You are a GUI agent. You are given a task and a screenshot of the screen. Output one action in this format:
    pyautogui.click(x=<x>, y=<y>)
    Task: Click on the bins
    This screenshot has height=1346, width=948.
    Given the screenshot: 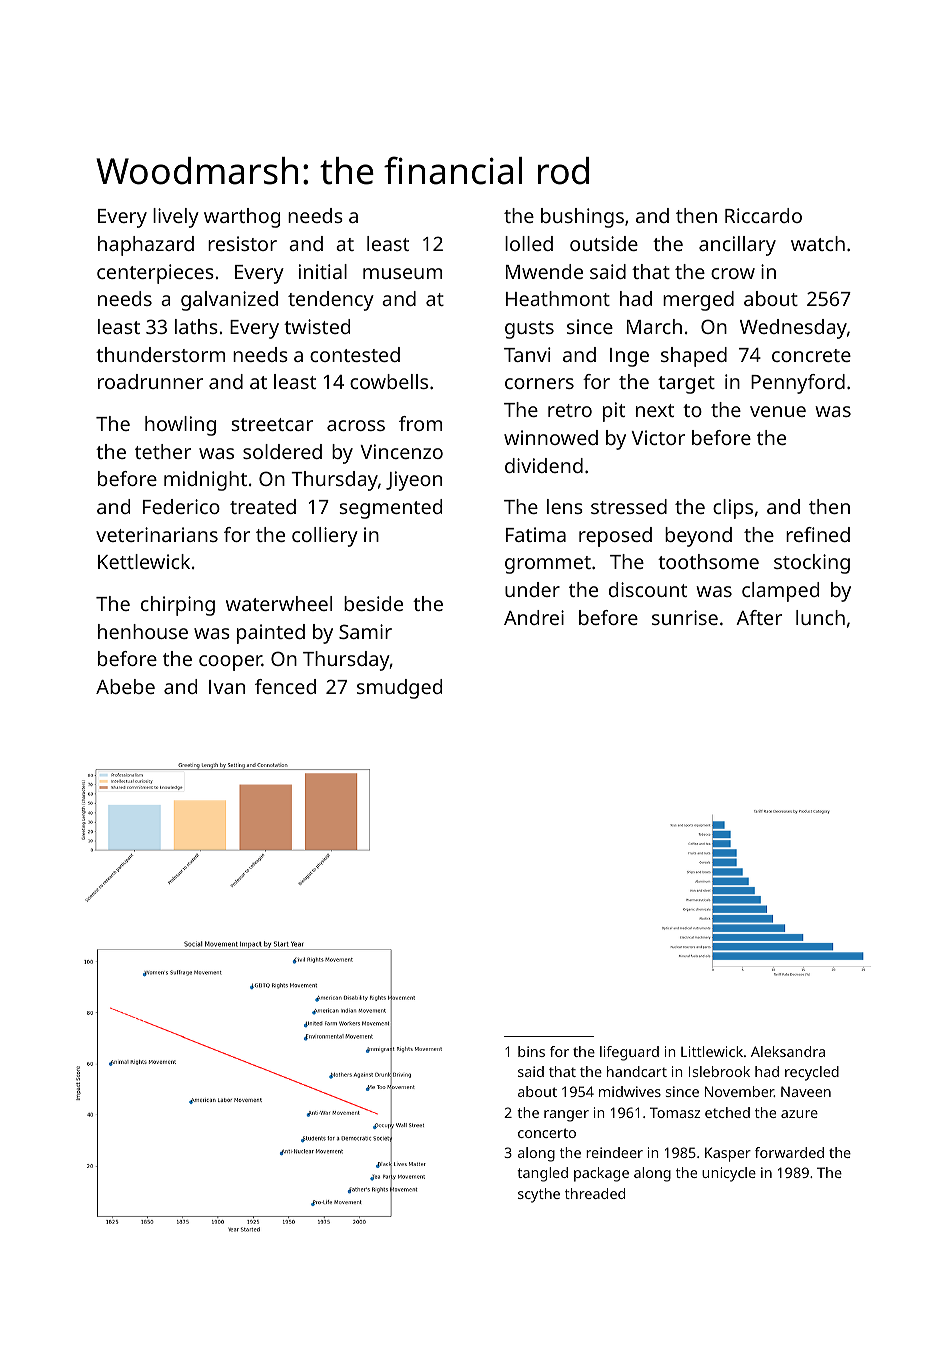 What is the action you would take?
    pyautogui.click(x=531, y=1051)
